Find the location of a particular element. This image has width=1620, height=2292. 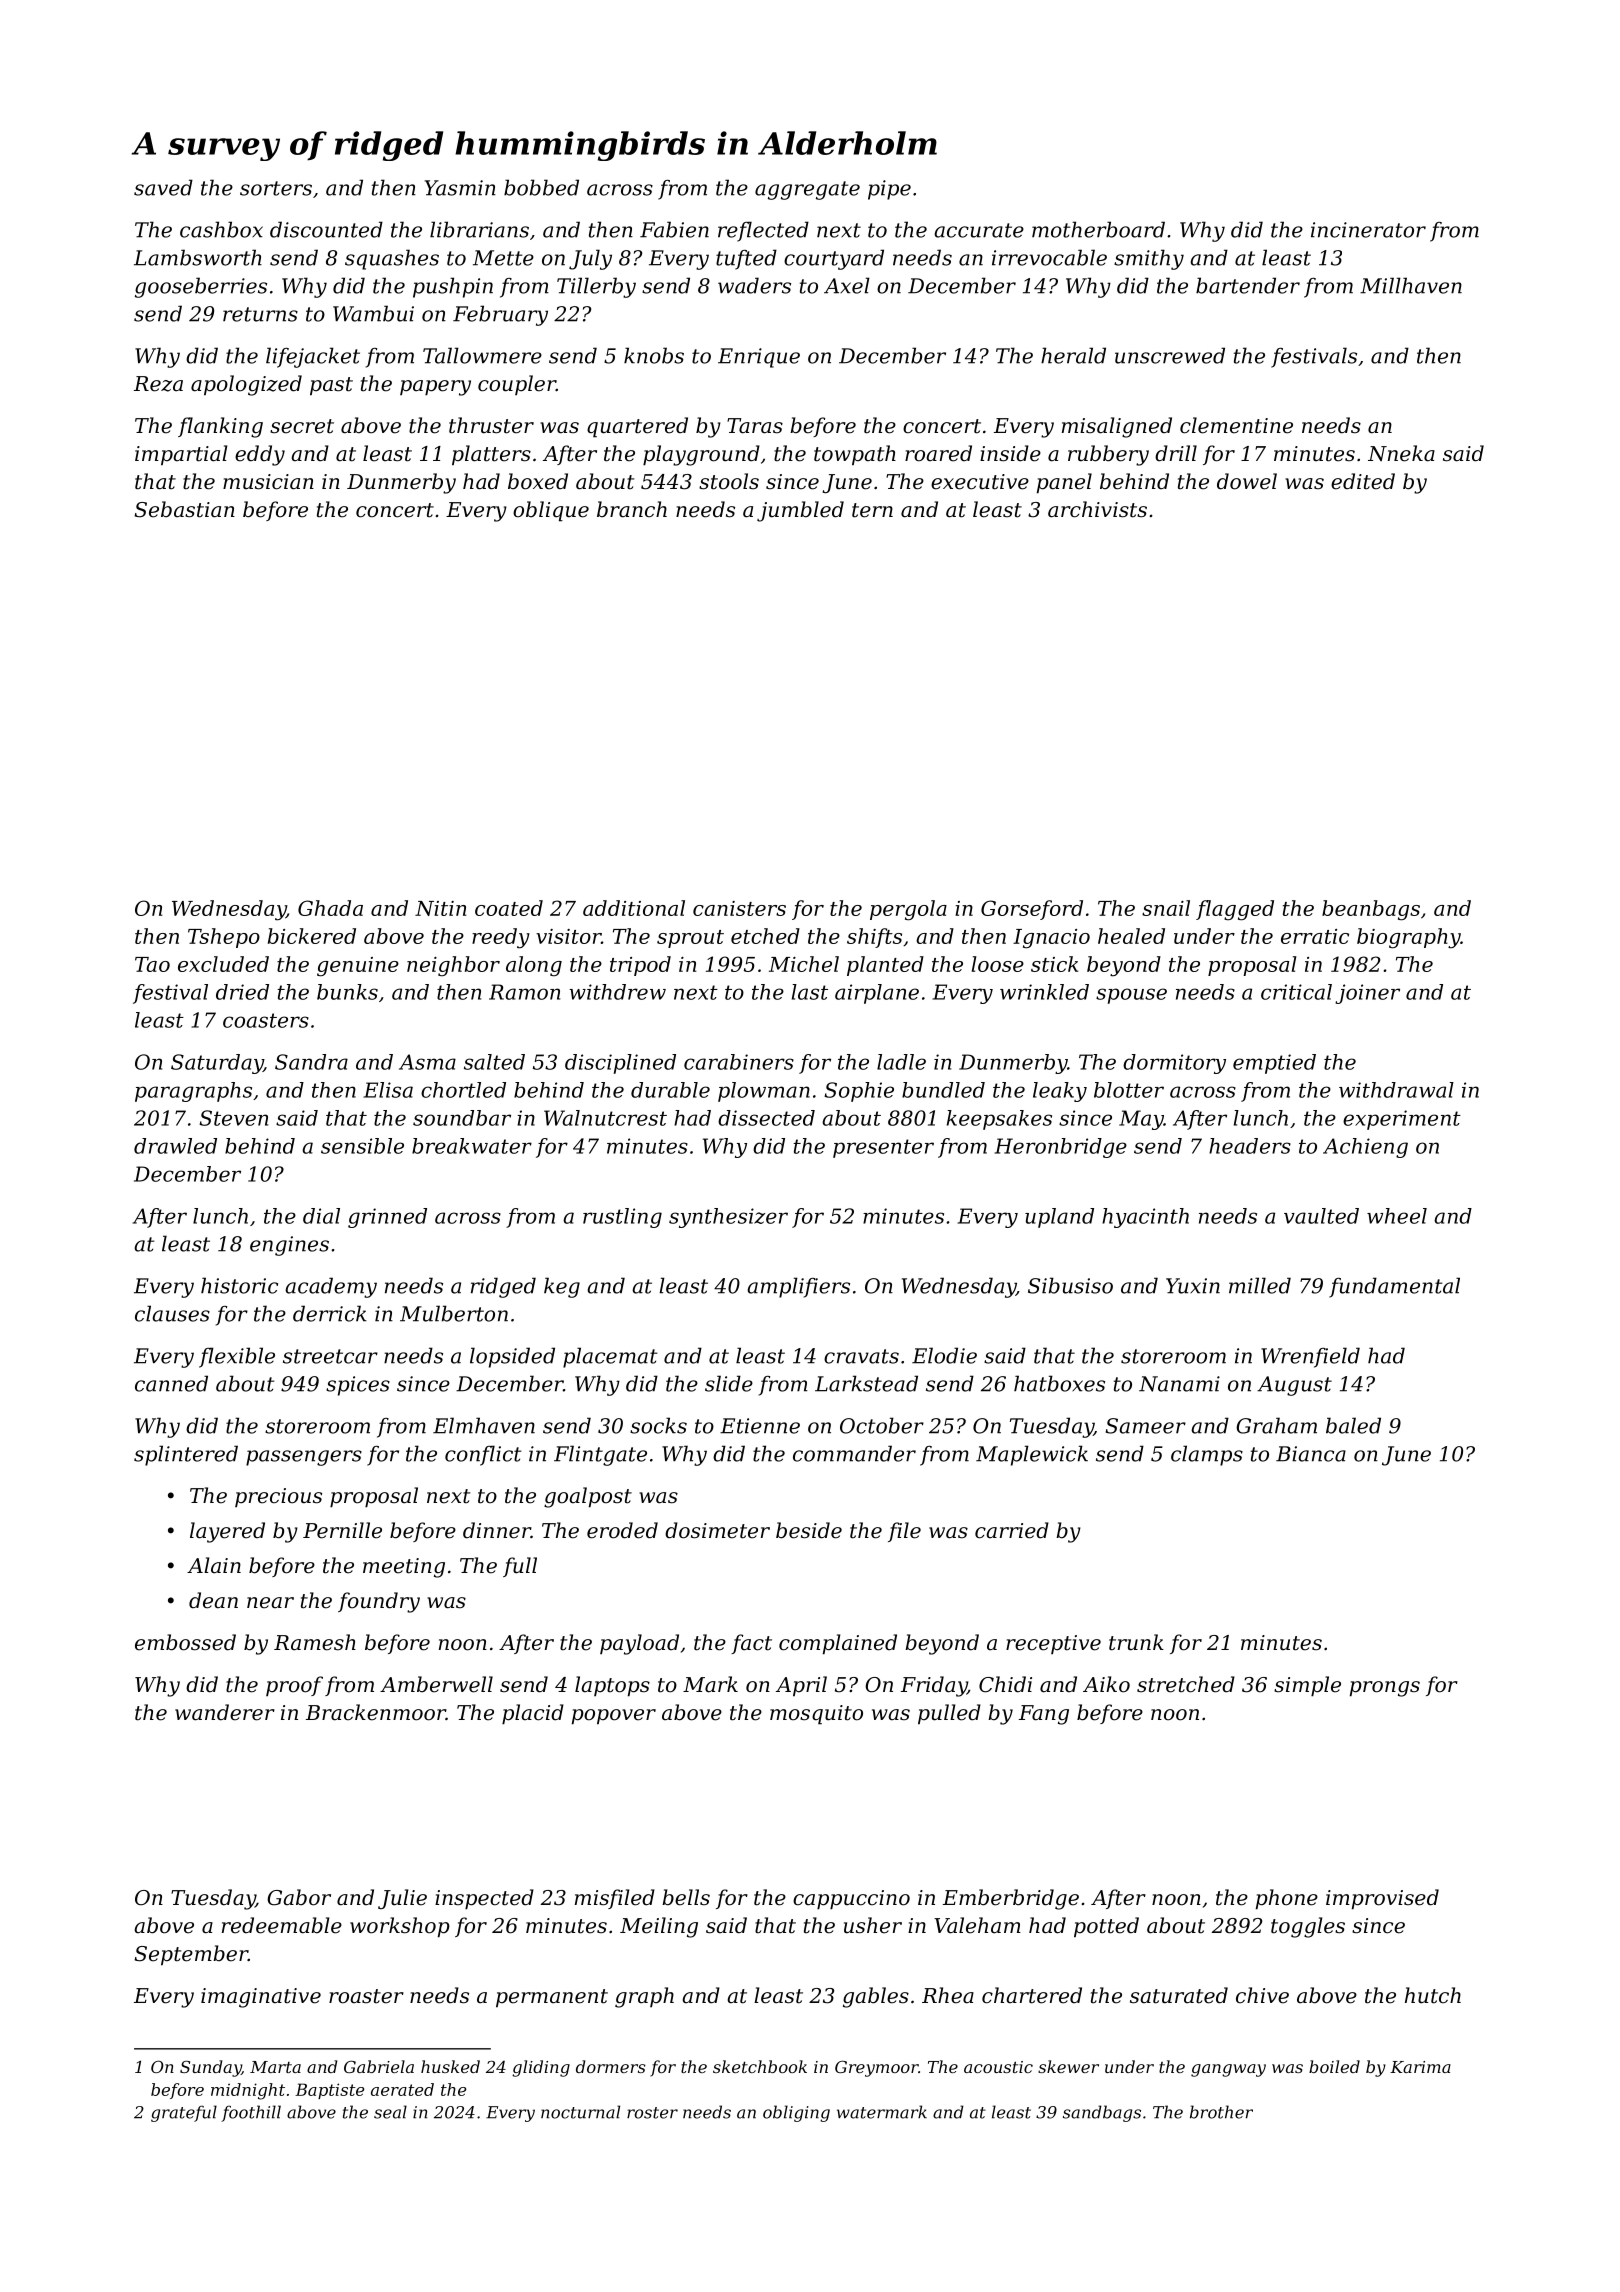

gables is located at coordinates (876, 1997).
